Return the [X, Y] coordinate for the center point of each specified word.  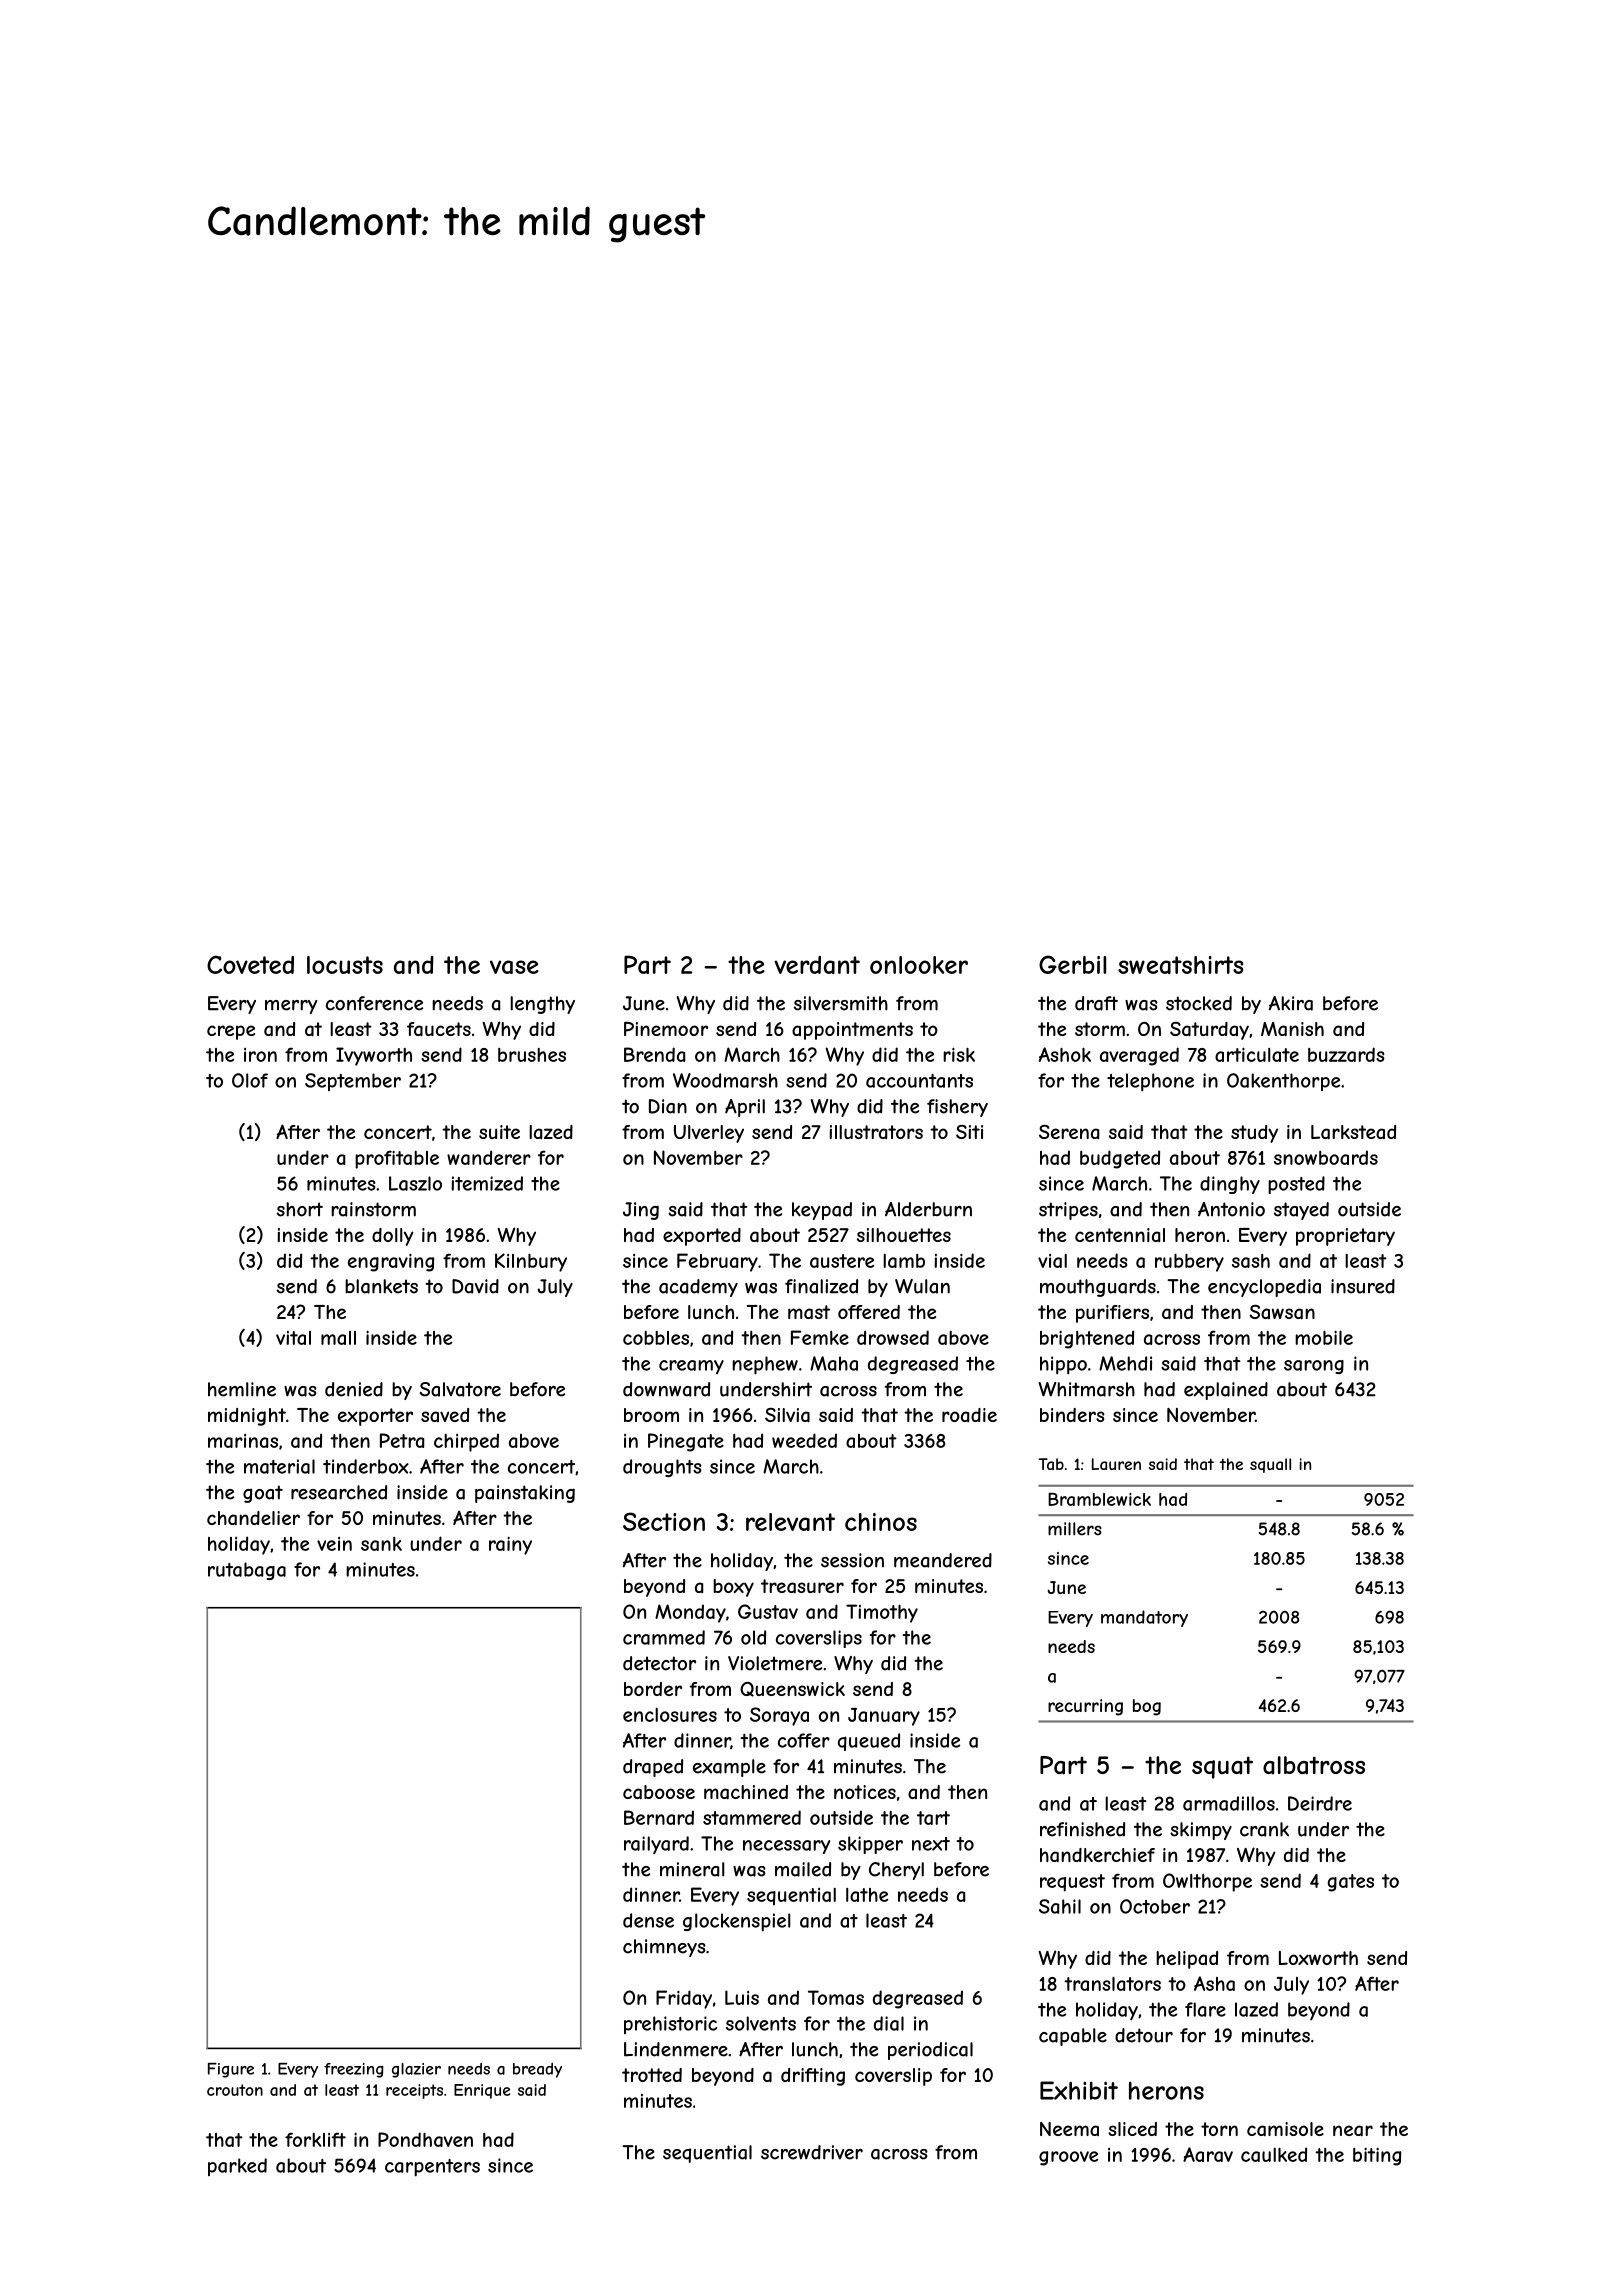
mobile [1324, 1337]
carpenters [432, 2168]
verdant [817, 965]
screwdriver [812, 2152]
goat [263, 1494]
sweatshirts [1181, 965]
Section [664, 1521]
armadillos [1229, 1803]
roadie [969, 1415]
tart [933, 1818]
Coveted [250, 964]
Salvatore [460, 1389]
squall [1270, 1465]
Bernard [659, 1817]
